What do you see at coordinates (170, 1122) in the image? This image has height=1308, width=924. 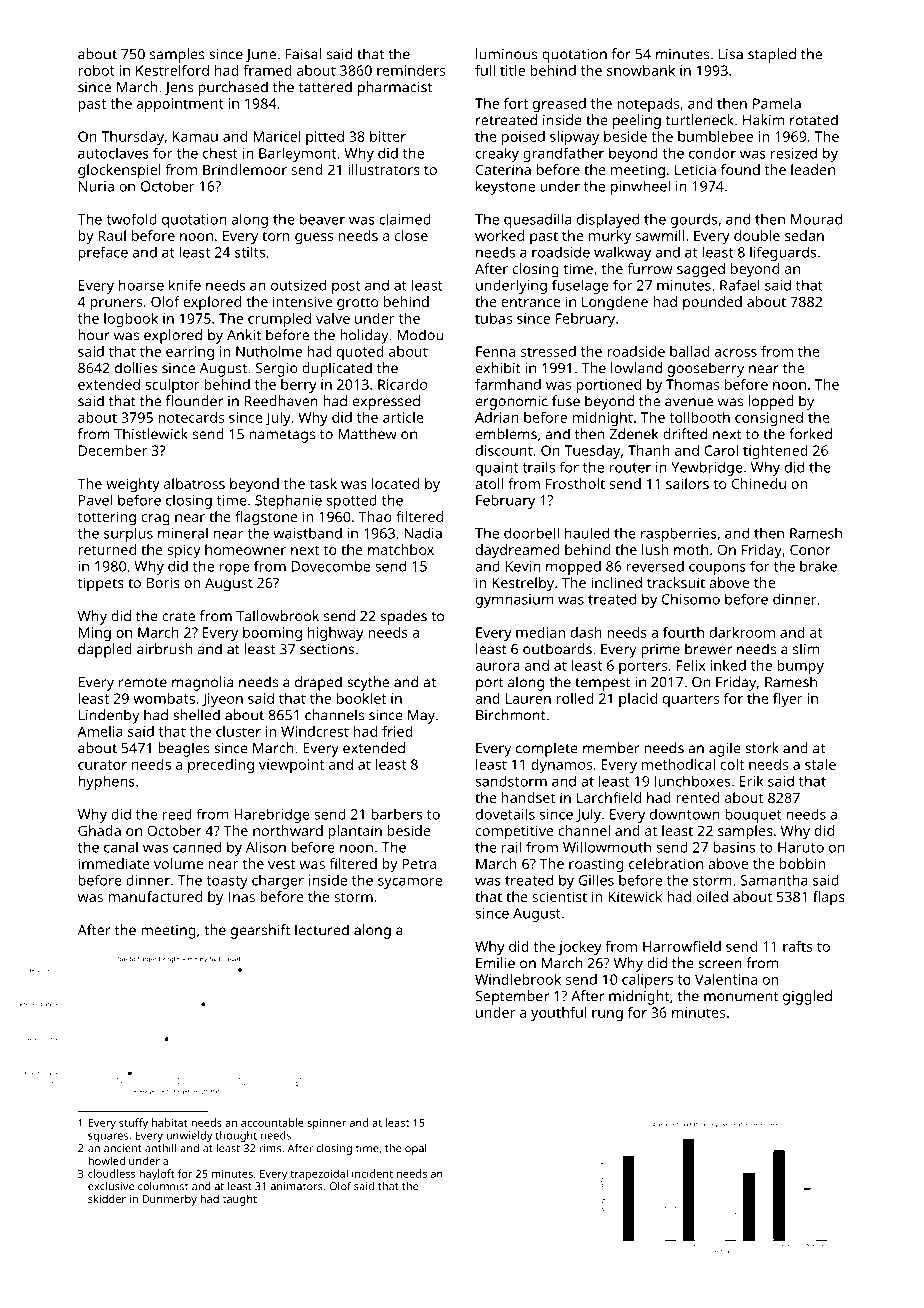 I see `habitat` at bounding box center [170, 1122].
